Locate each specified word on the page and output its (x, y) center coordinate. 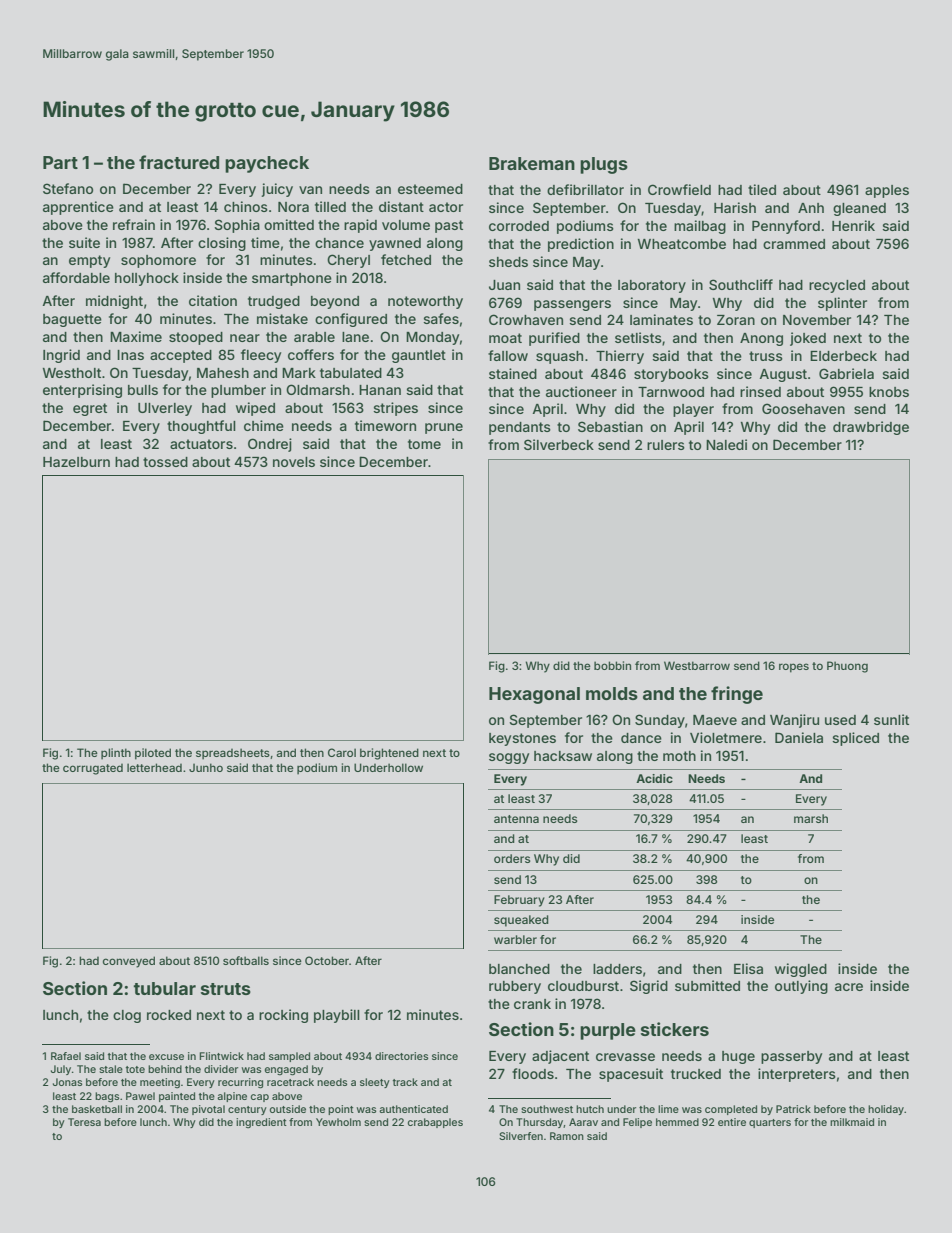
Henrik (853, 225)
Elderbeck (843, 356)
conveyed (129, 962)
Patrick (793, 1109)
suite (84, 242)
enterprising (82, 391)
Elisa (748, 968)
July (61, 1070)
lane (355, 337)
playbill (337, 1016)
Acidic (654, 778)
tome (424, 444)
